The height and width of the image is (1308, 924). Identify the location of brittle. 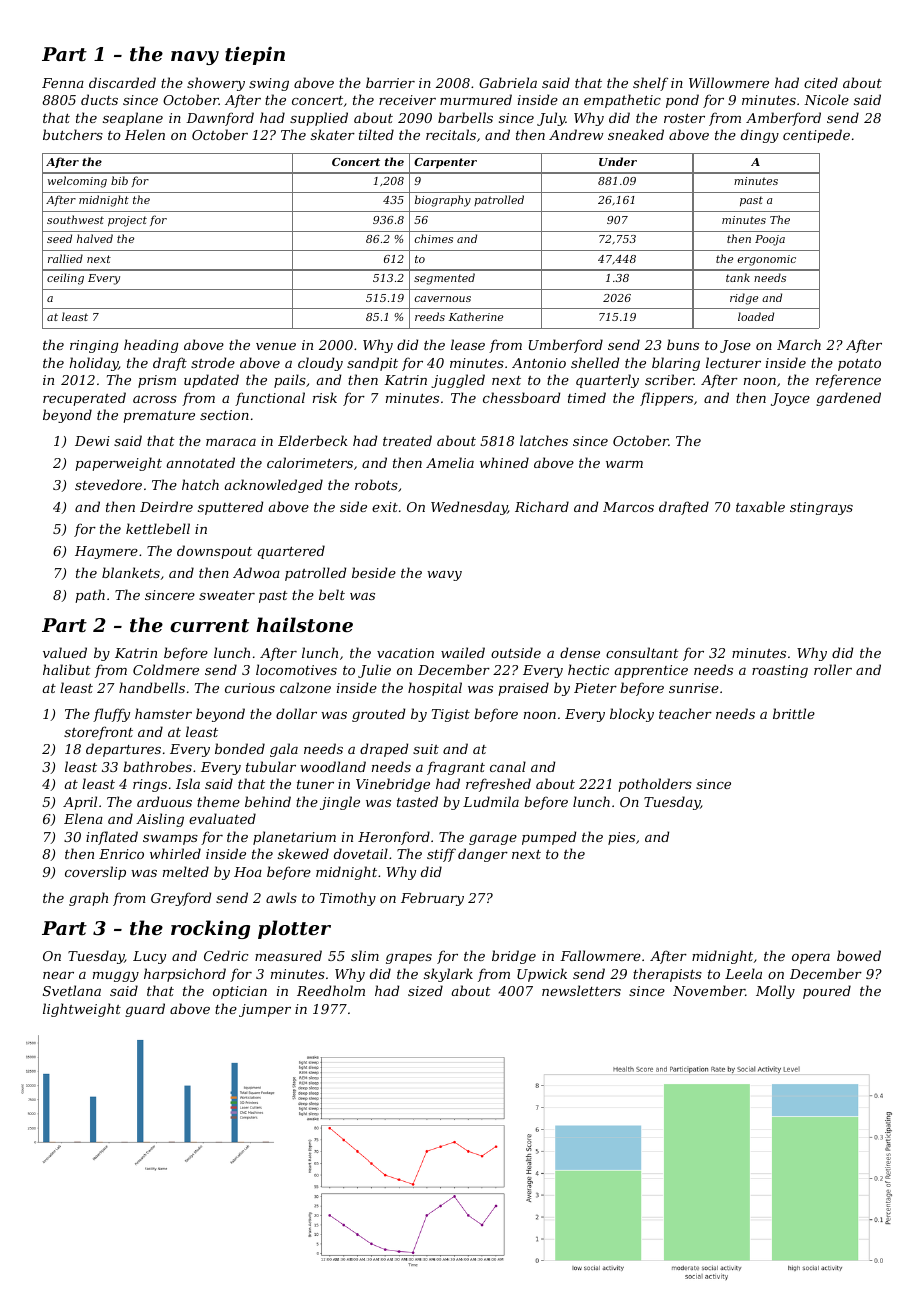
(794, 713).
